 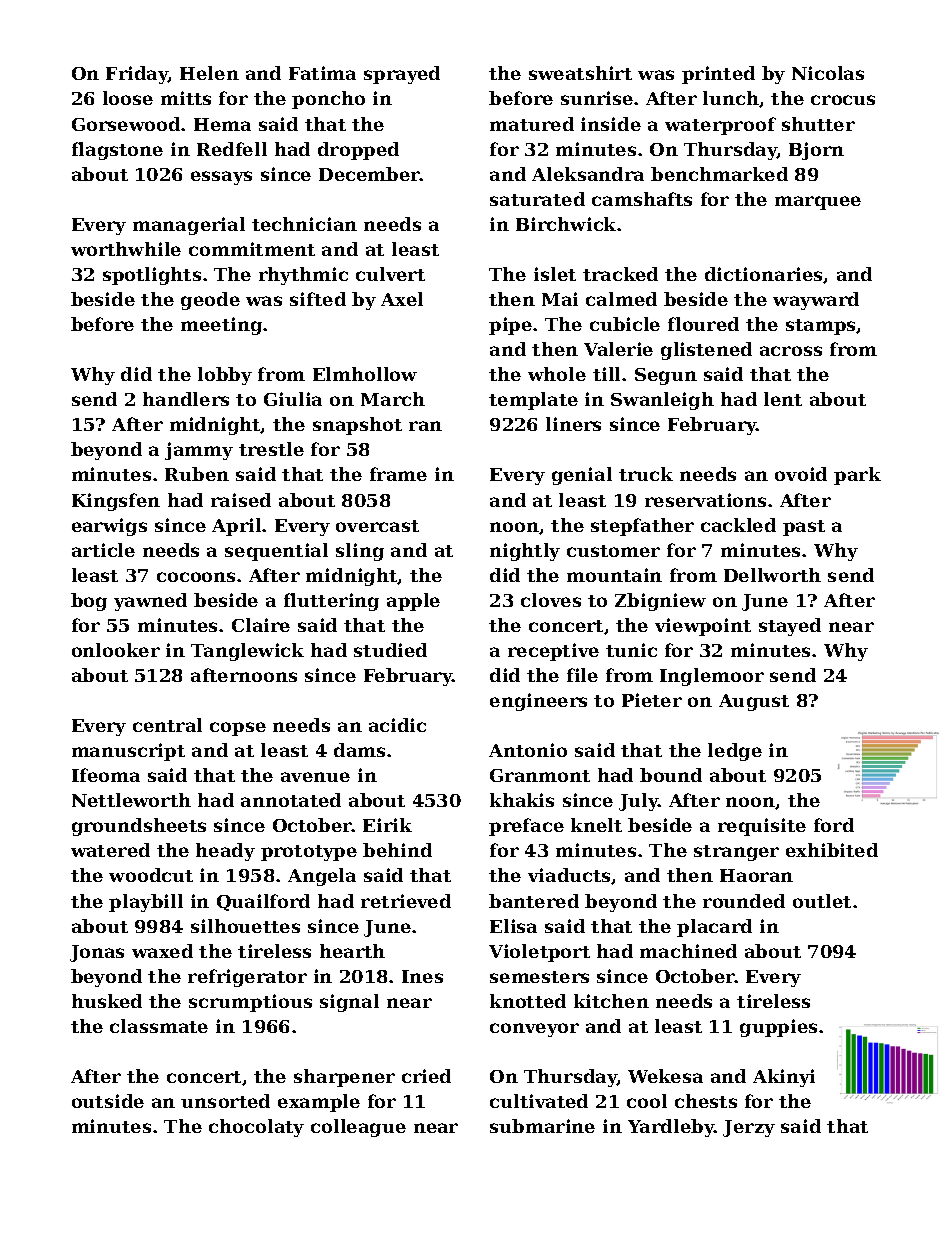 I want to click on ledge, so click(x=735, y=752).
